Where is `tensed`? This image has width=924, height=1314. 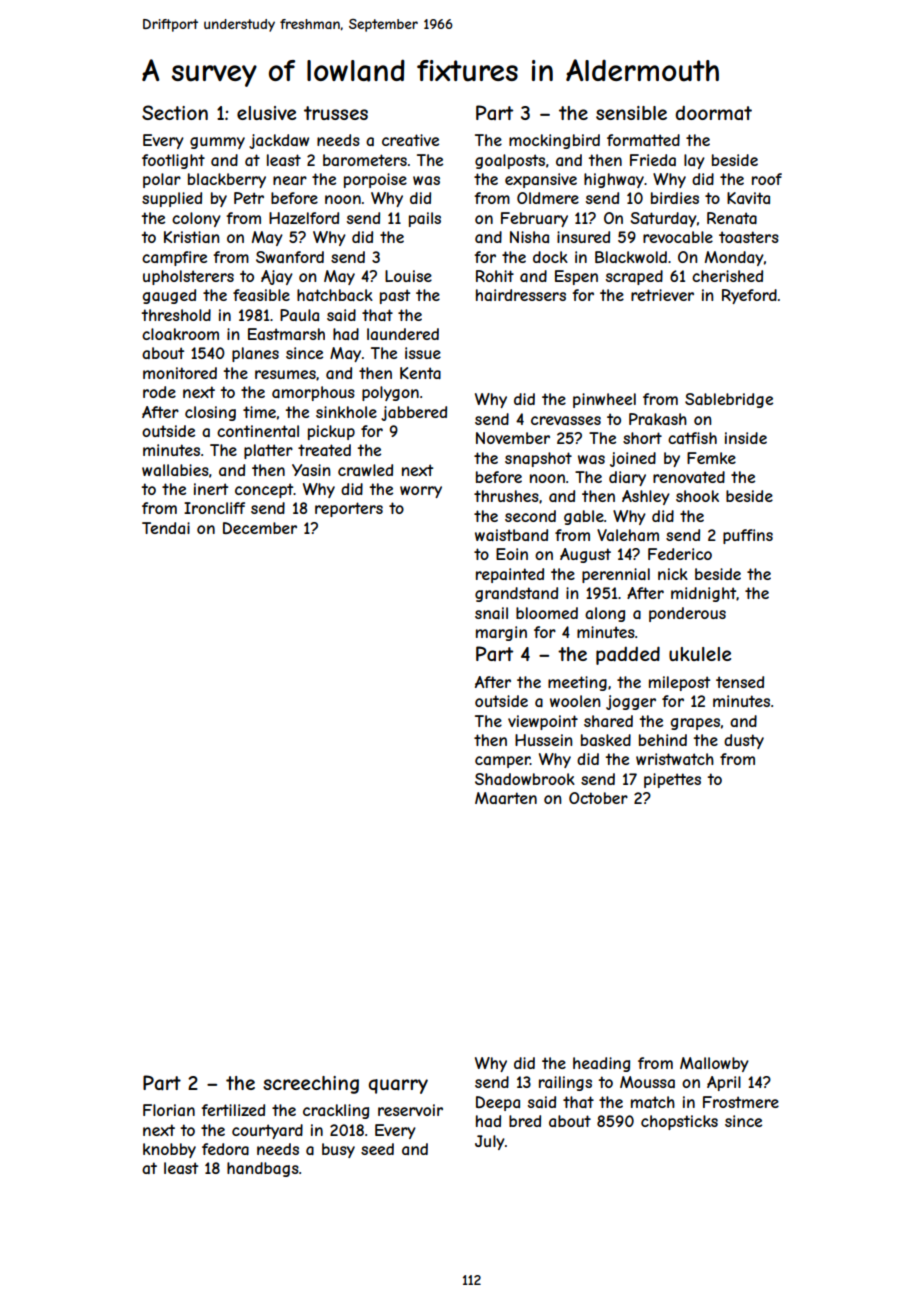
tensed is located at coordinates (740, 682).
